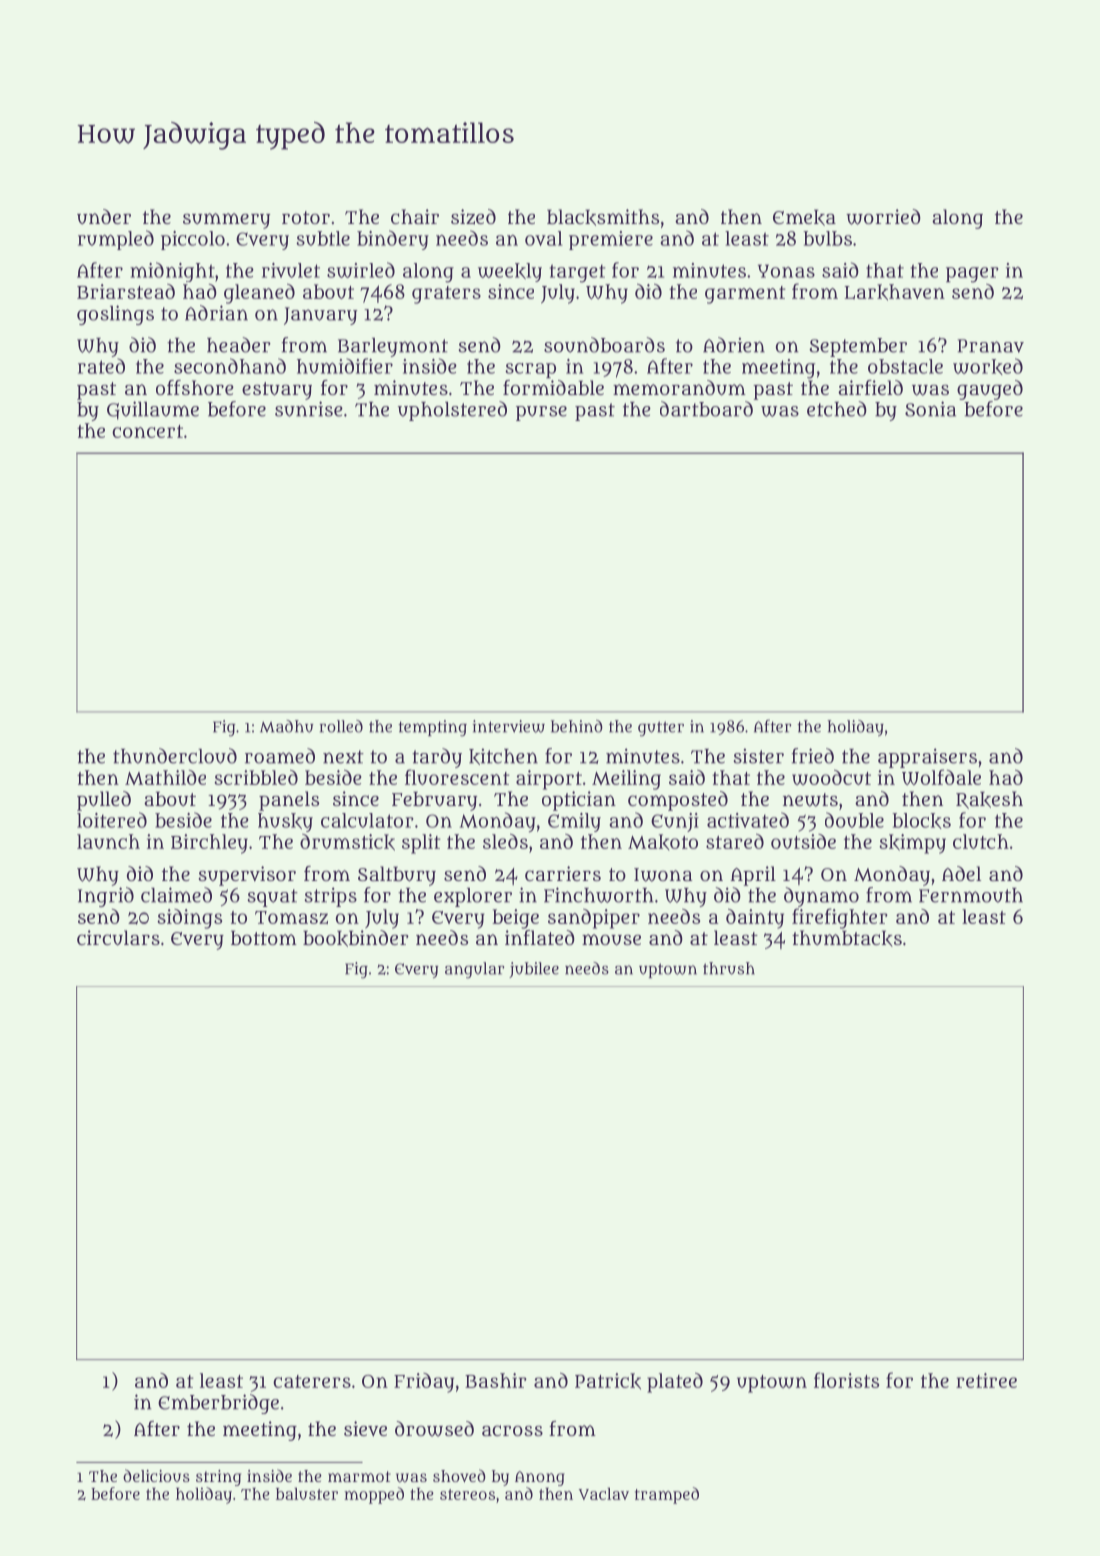  What do you see at coordinates (971, 895) in the screenshot?
I see `Fernmouth` at bounding box center [971, 895].
